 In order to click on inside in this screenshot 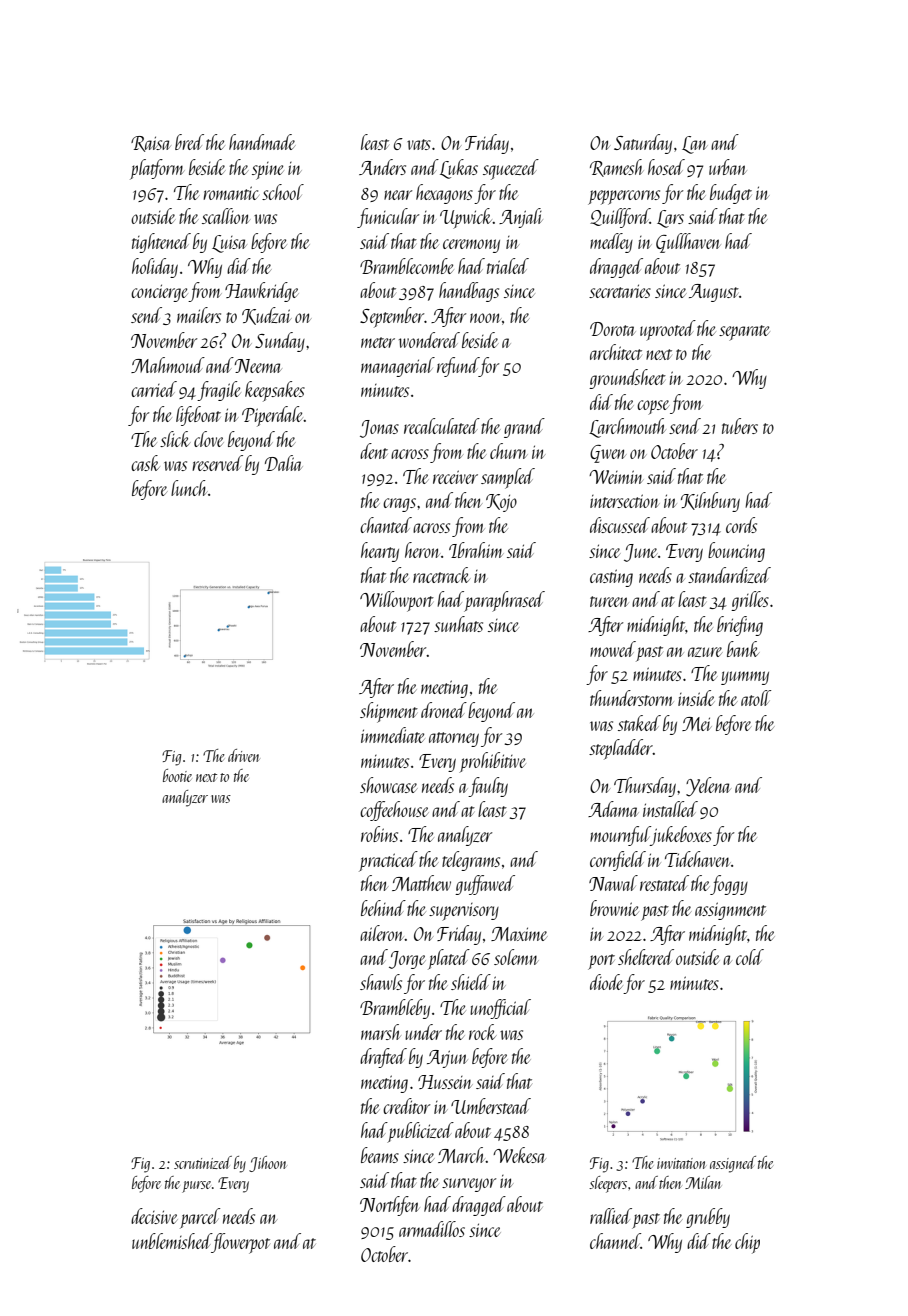, I will do `click(696, 698)`.
